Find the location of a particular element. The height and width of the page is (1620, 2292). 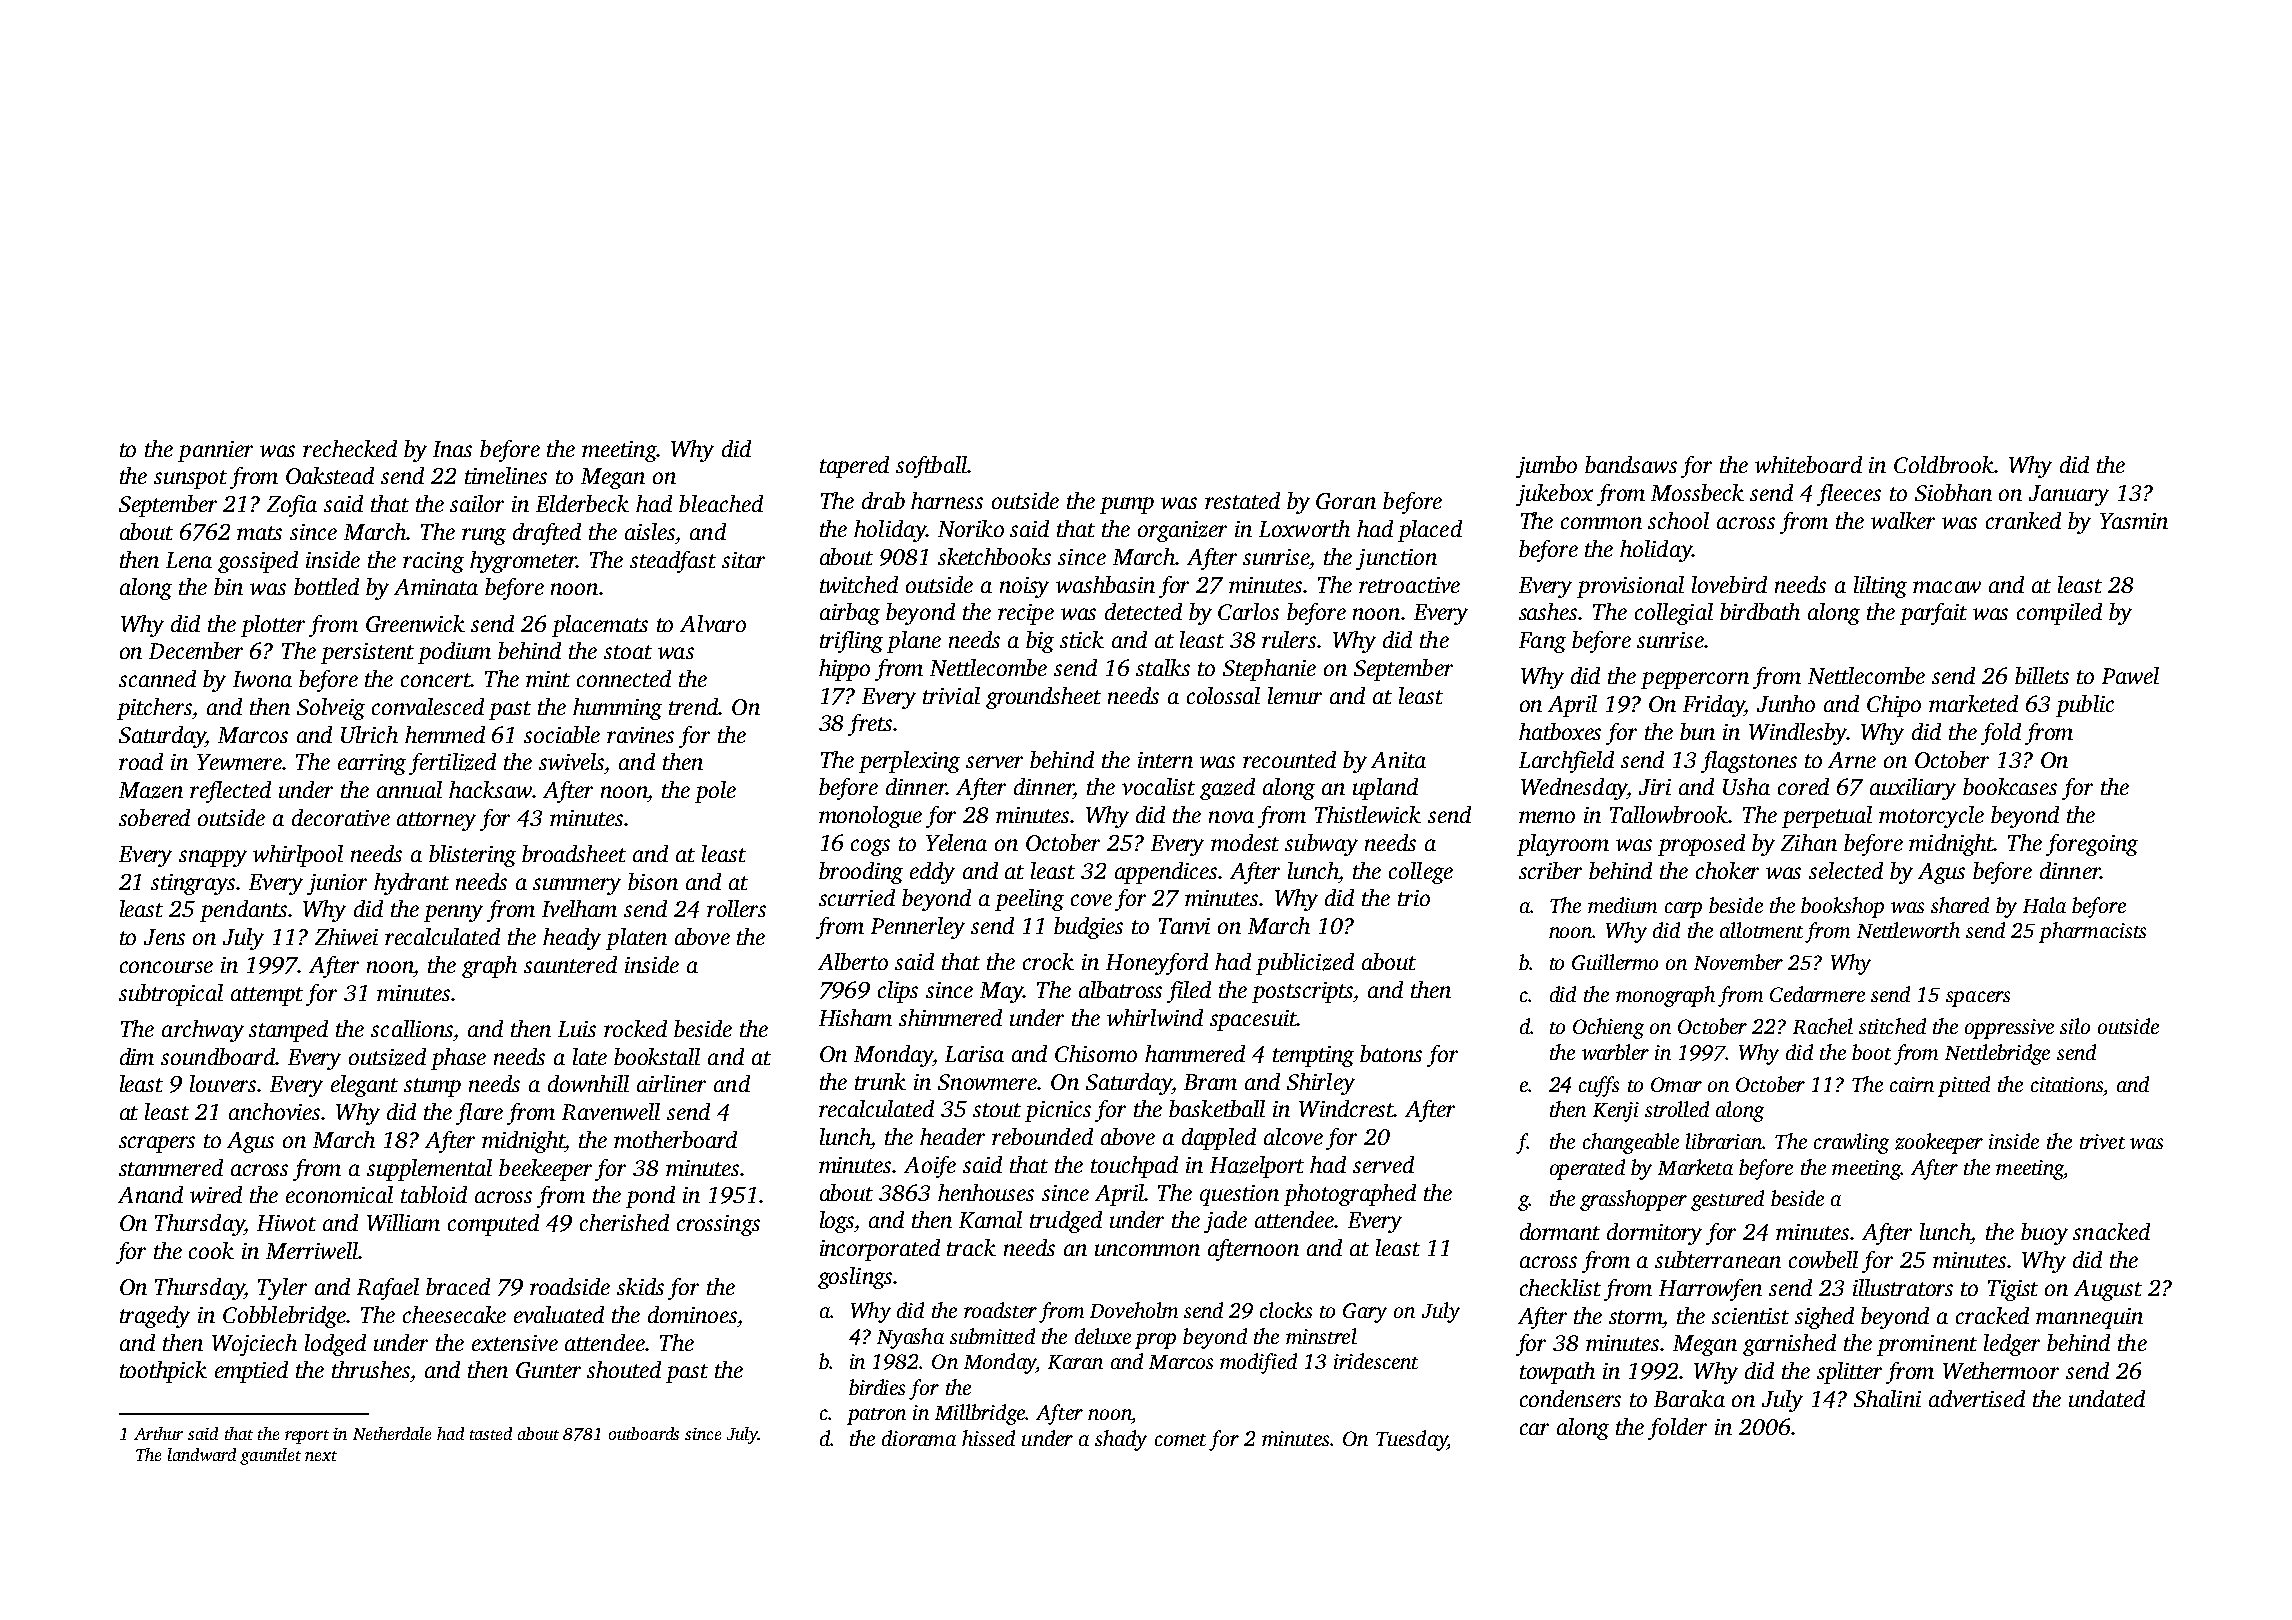

macaw is located at coordinates (1947, 587).
